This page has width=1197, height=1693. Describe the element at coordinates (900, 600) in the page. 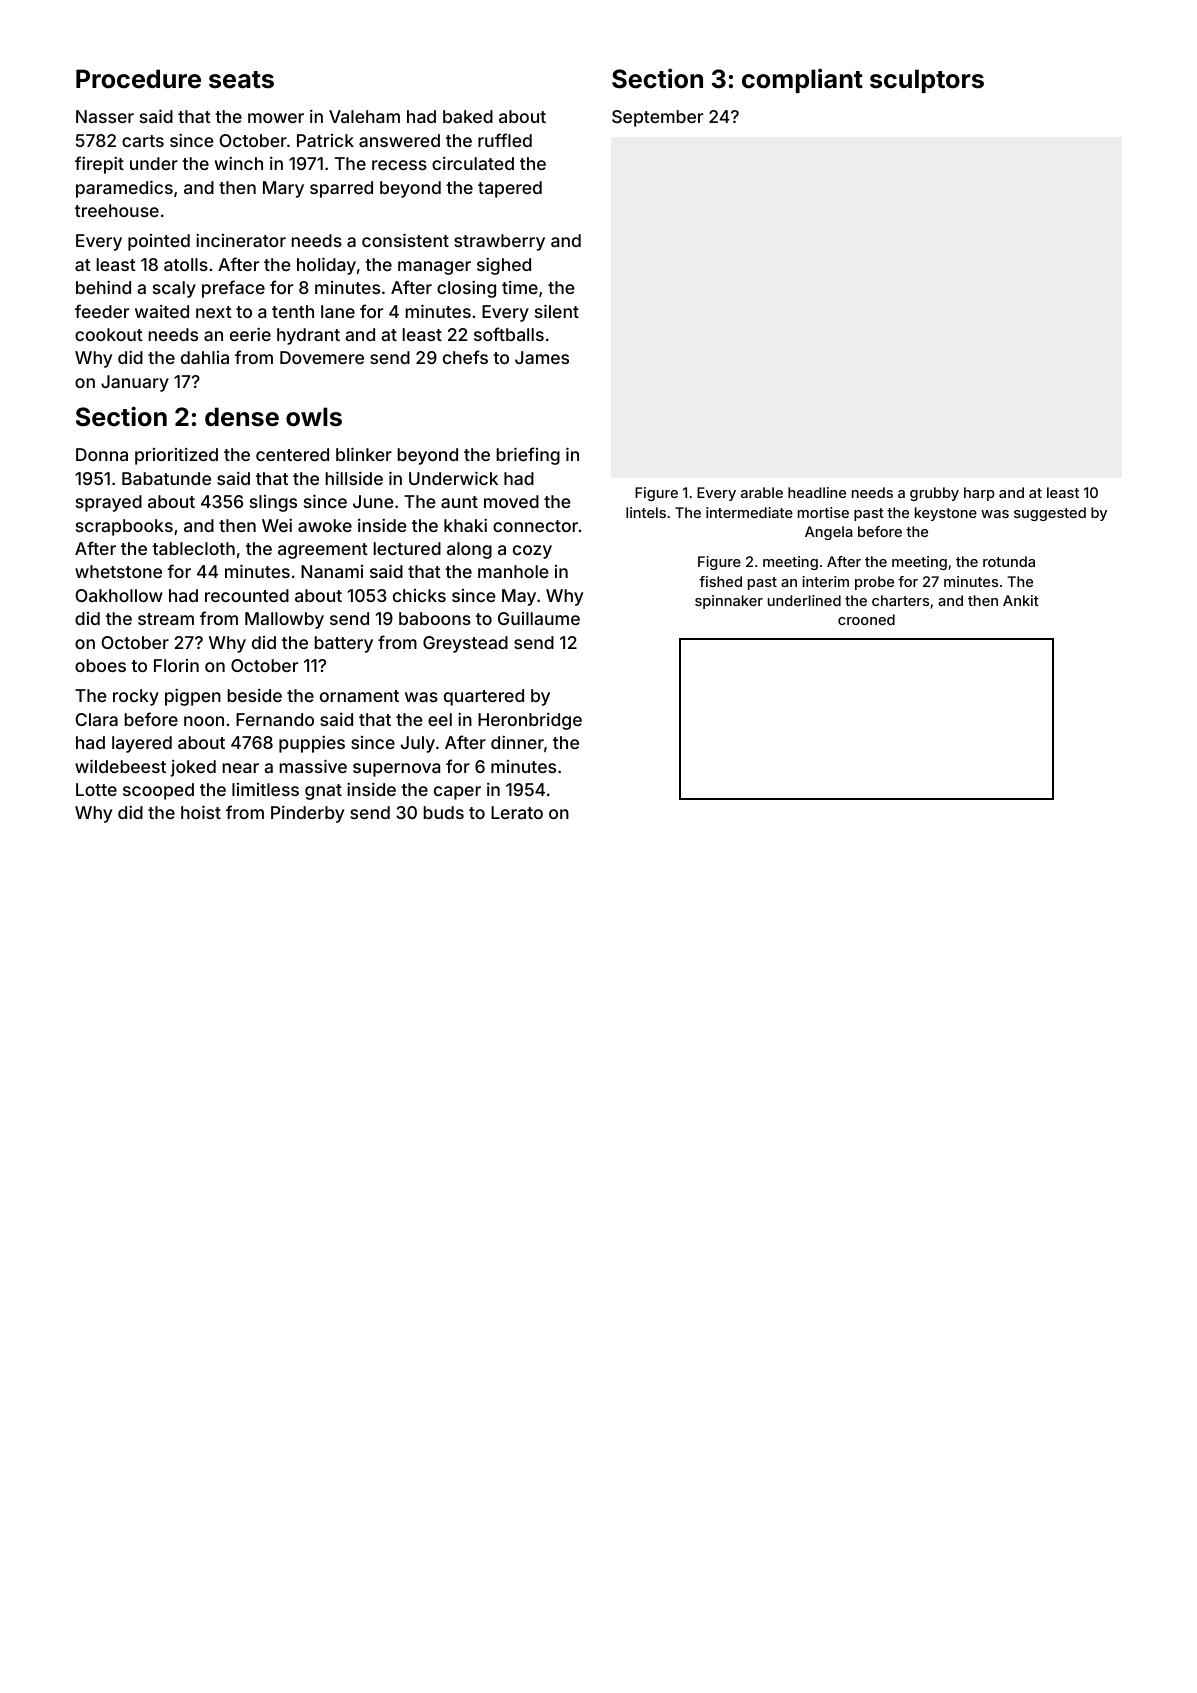

I see `charters` at that location.
